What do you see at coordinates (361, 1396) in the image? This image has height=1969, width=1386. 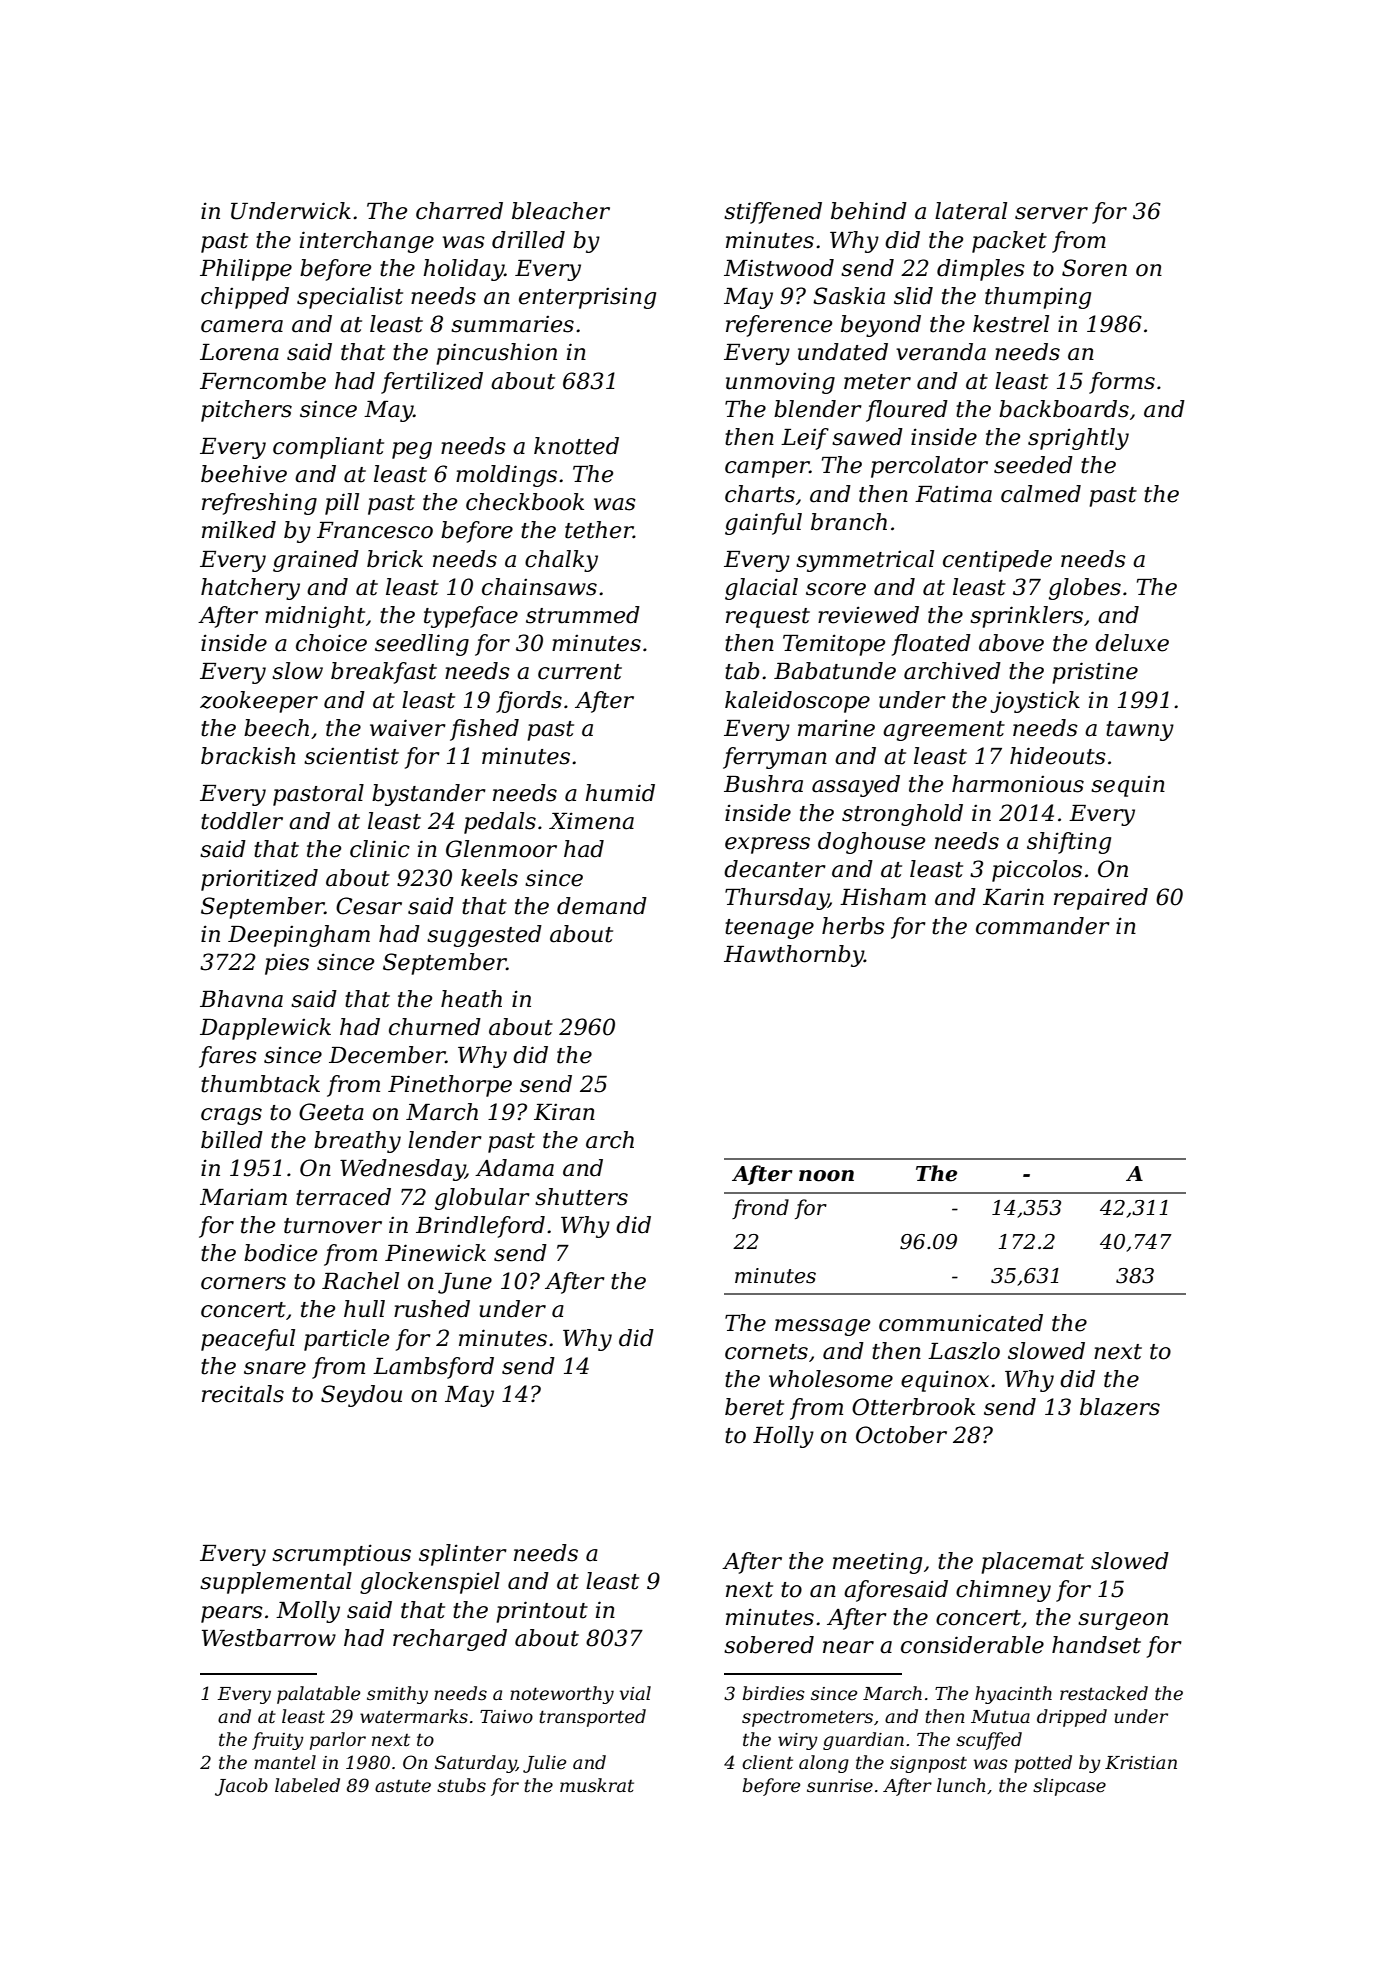 I see `Seydou` at bounding box center [361, 1396].
